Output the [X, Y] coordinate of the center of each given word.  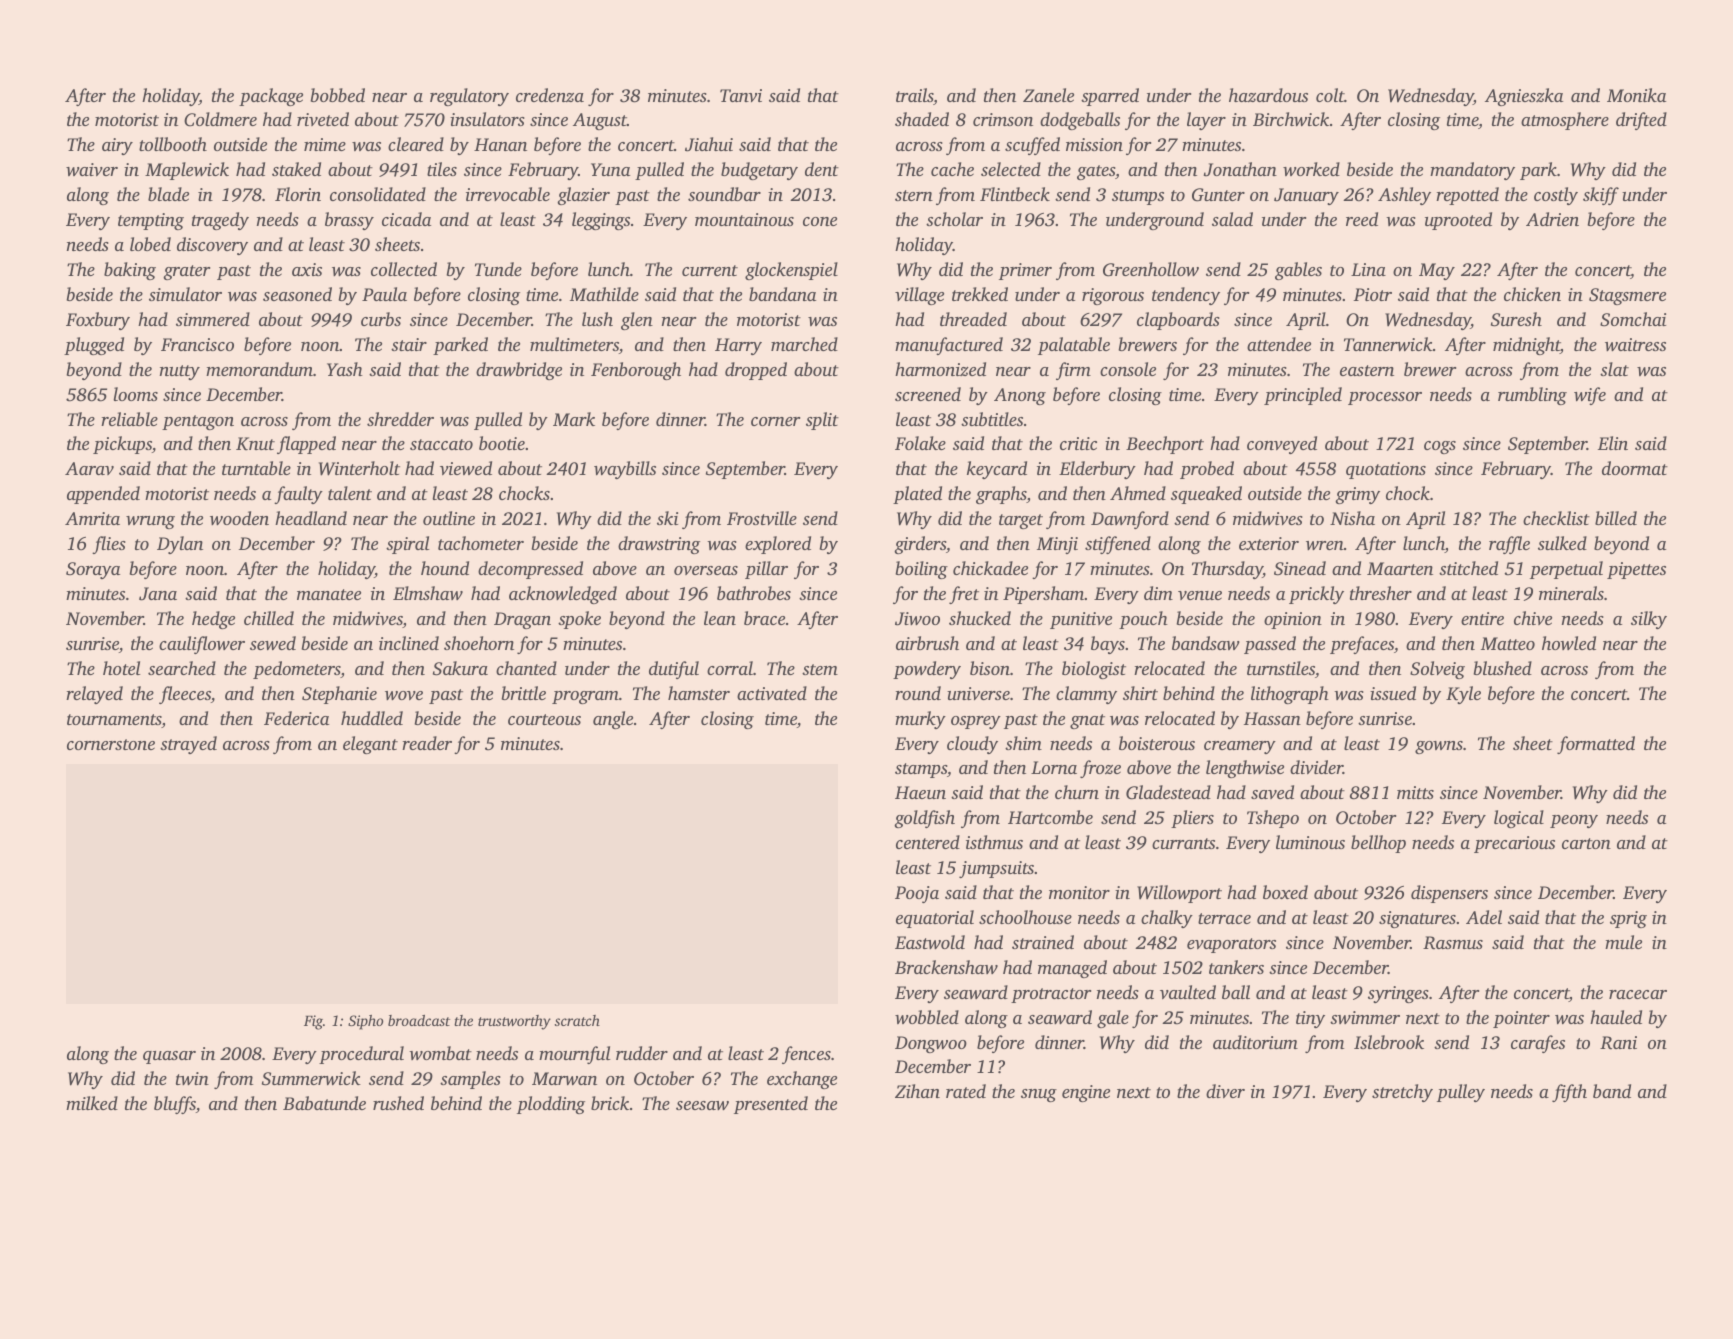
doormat [1635, 468]
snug [1039, 1095]
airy [117, 146]
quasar [169, 1057]
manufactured [949, 346]
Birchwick [1291, 119]
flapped [306, 445]
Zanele [1048, 95]
